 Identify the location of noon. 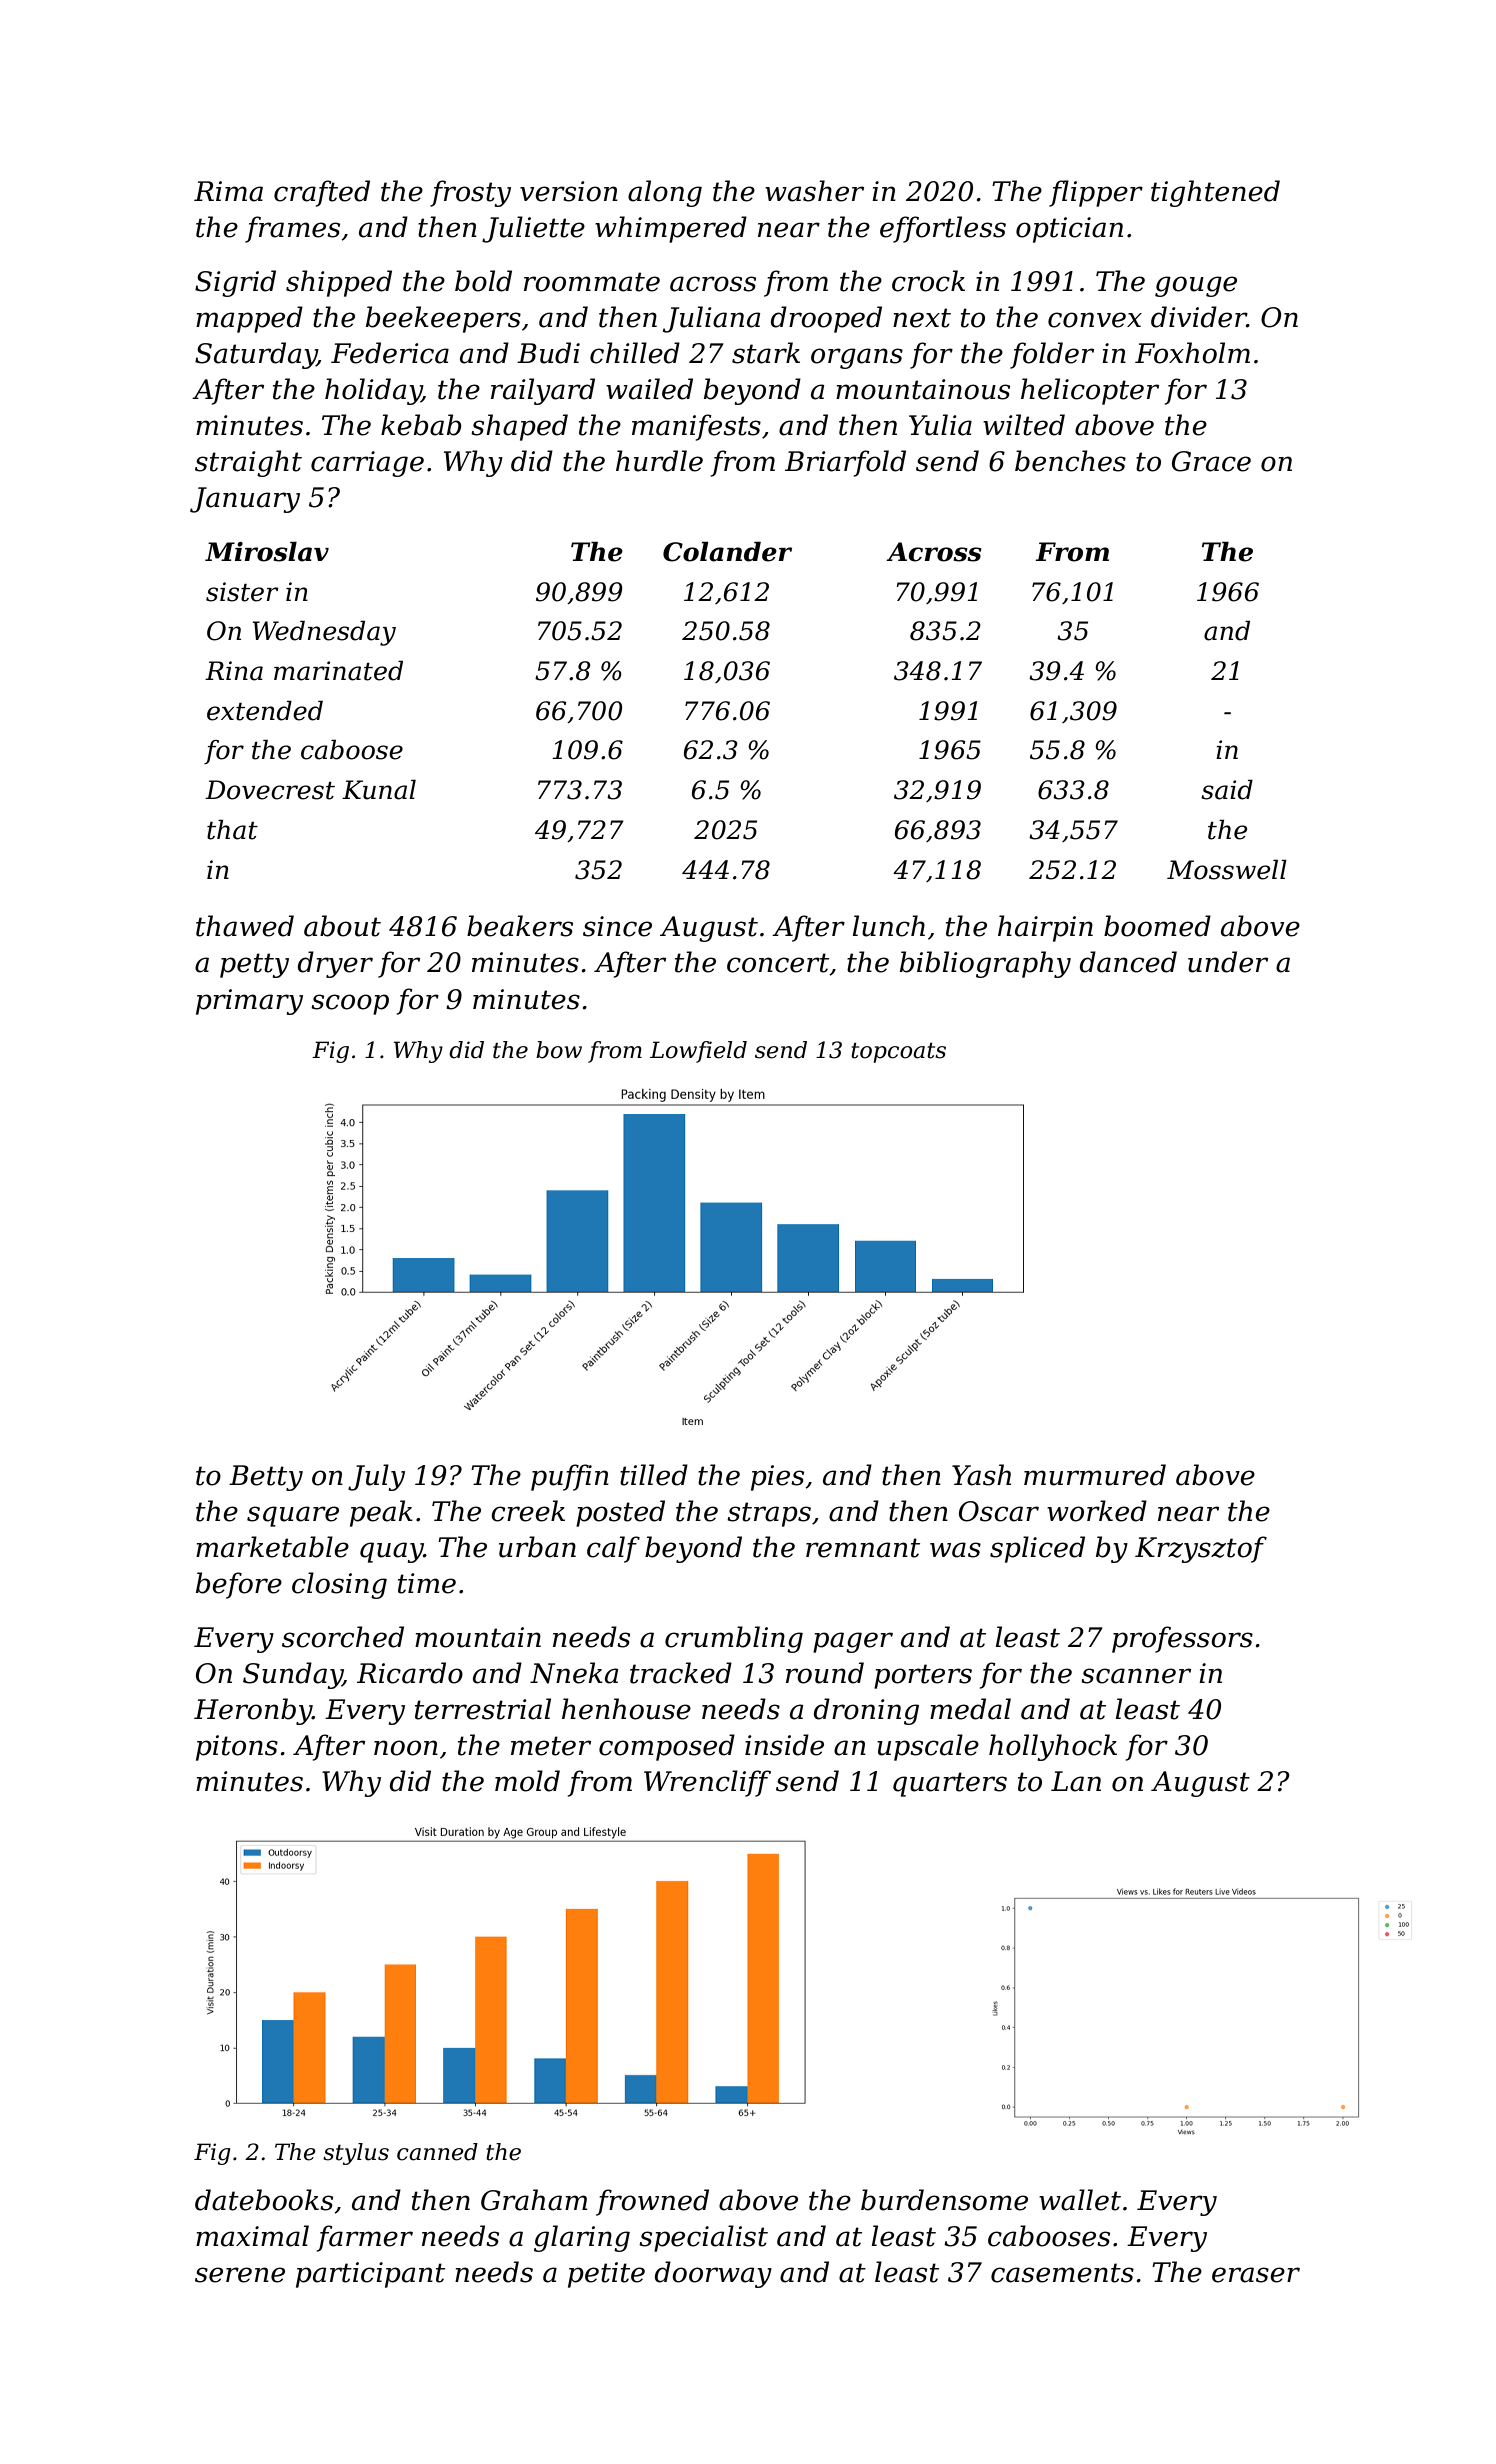
(406, 1748).
